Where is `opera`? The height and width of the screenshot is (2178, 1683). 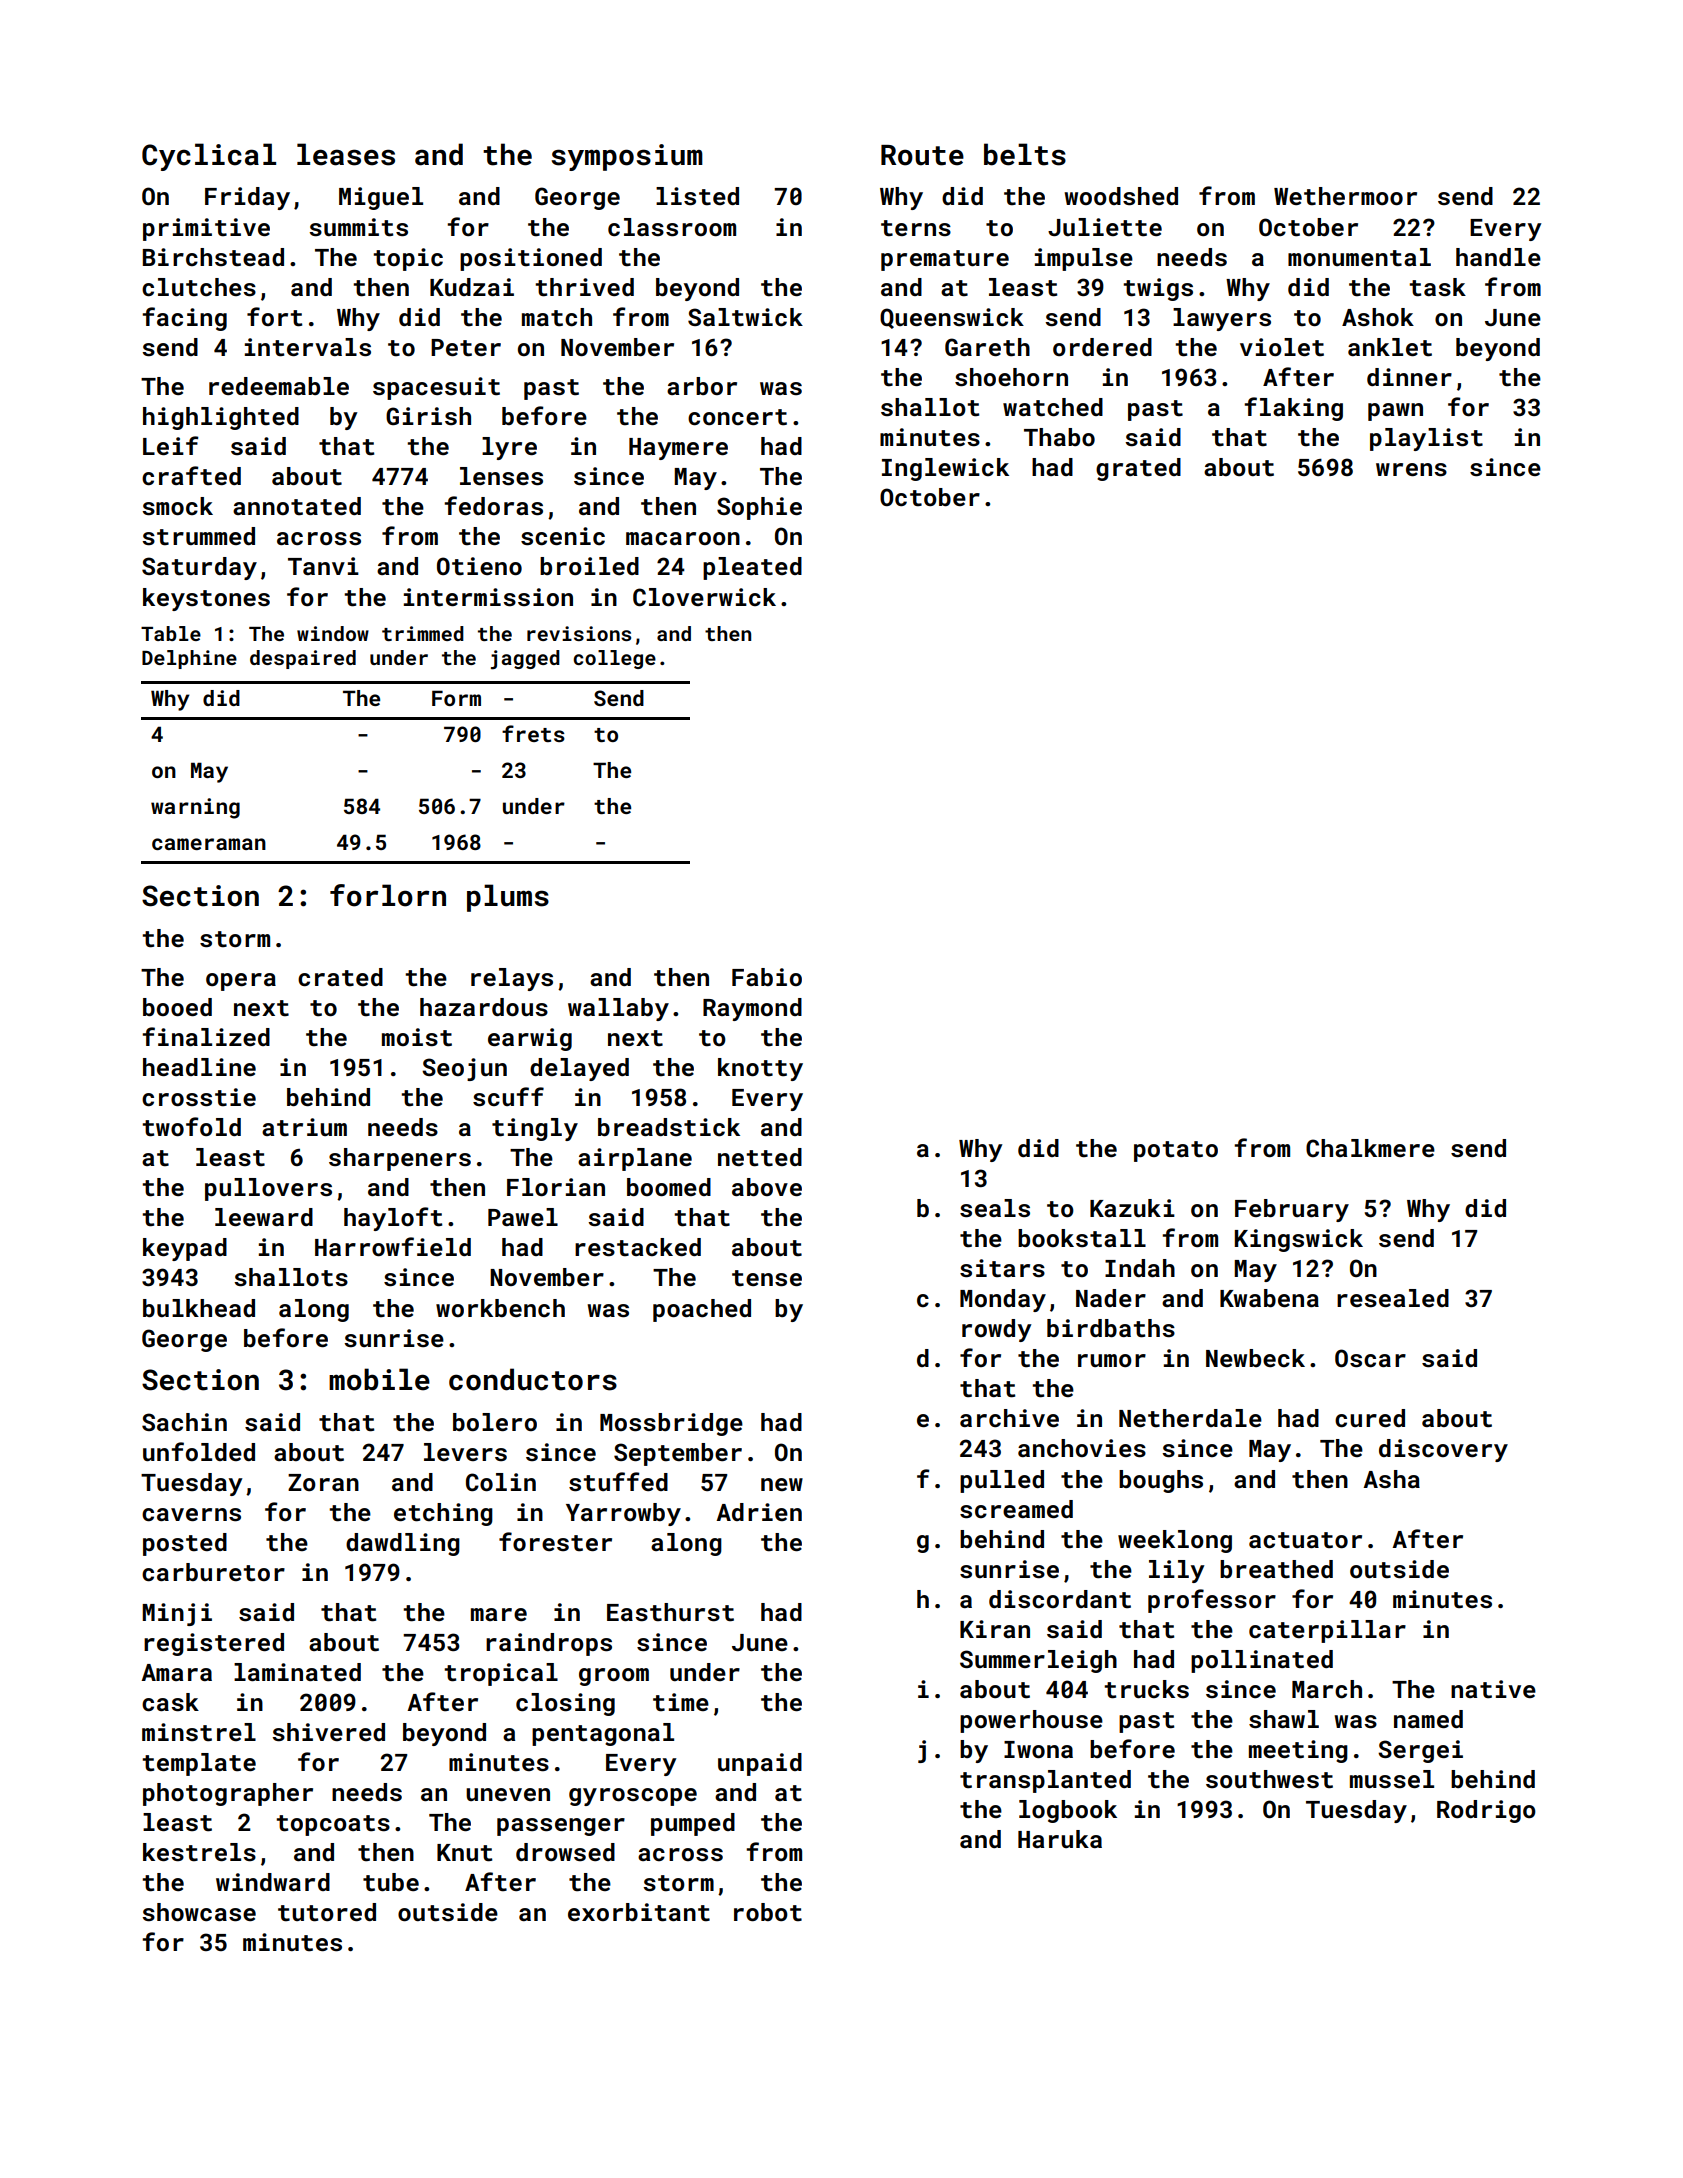
opera is located at coordinates (241, 982).
